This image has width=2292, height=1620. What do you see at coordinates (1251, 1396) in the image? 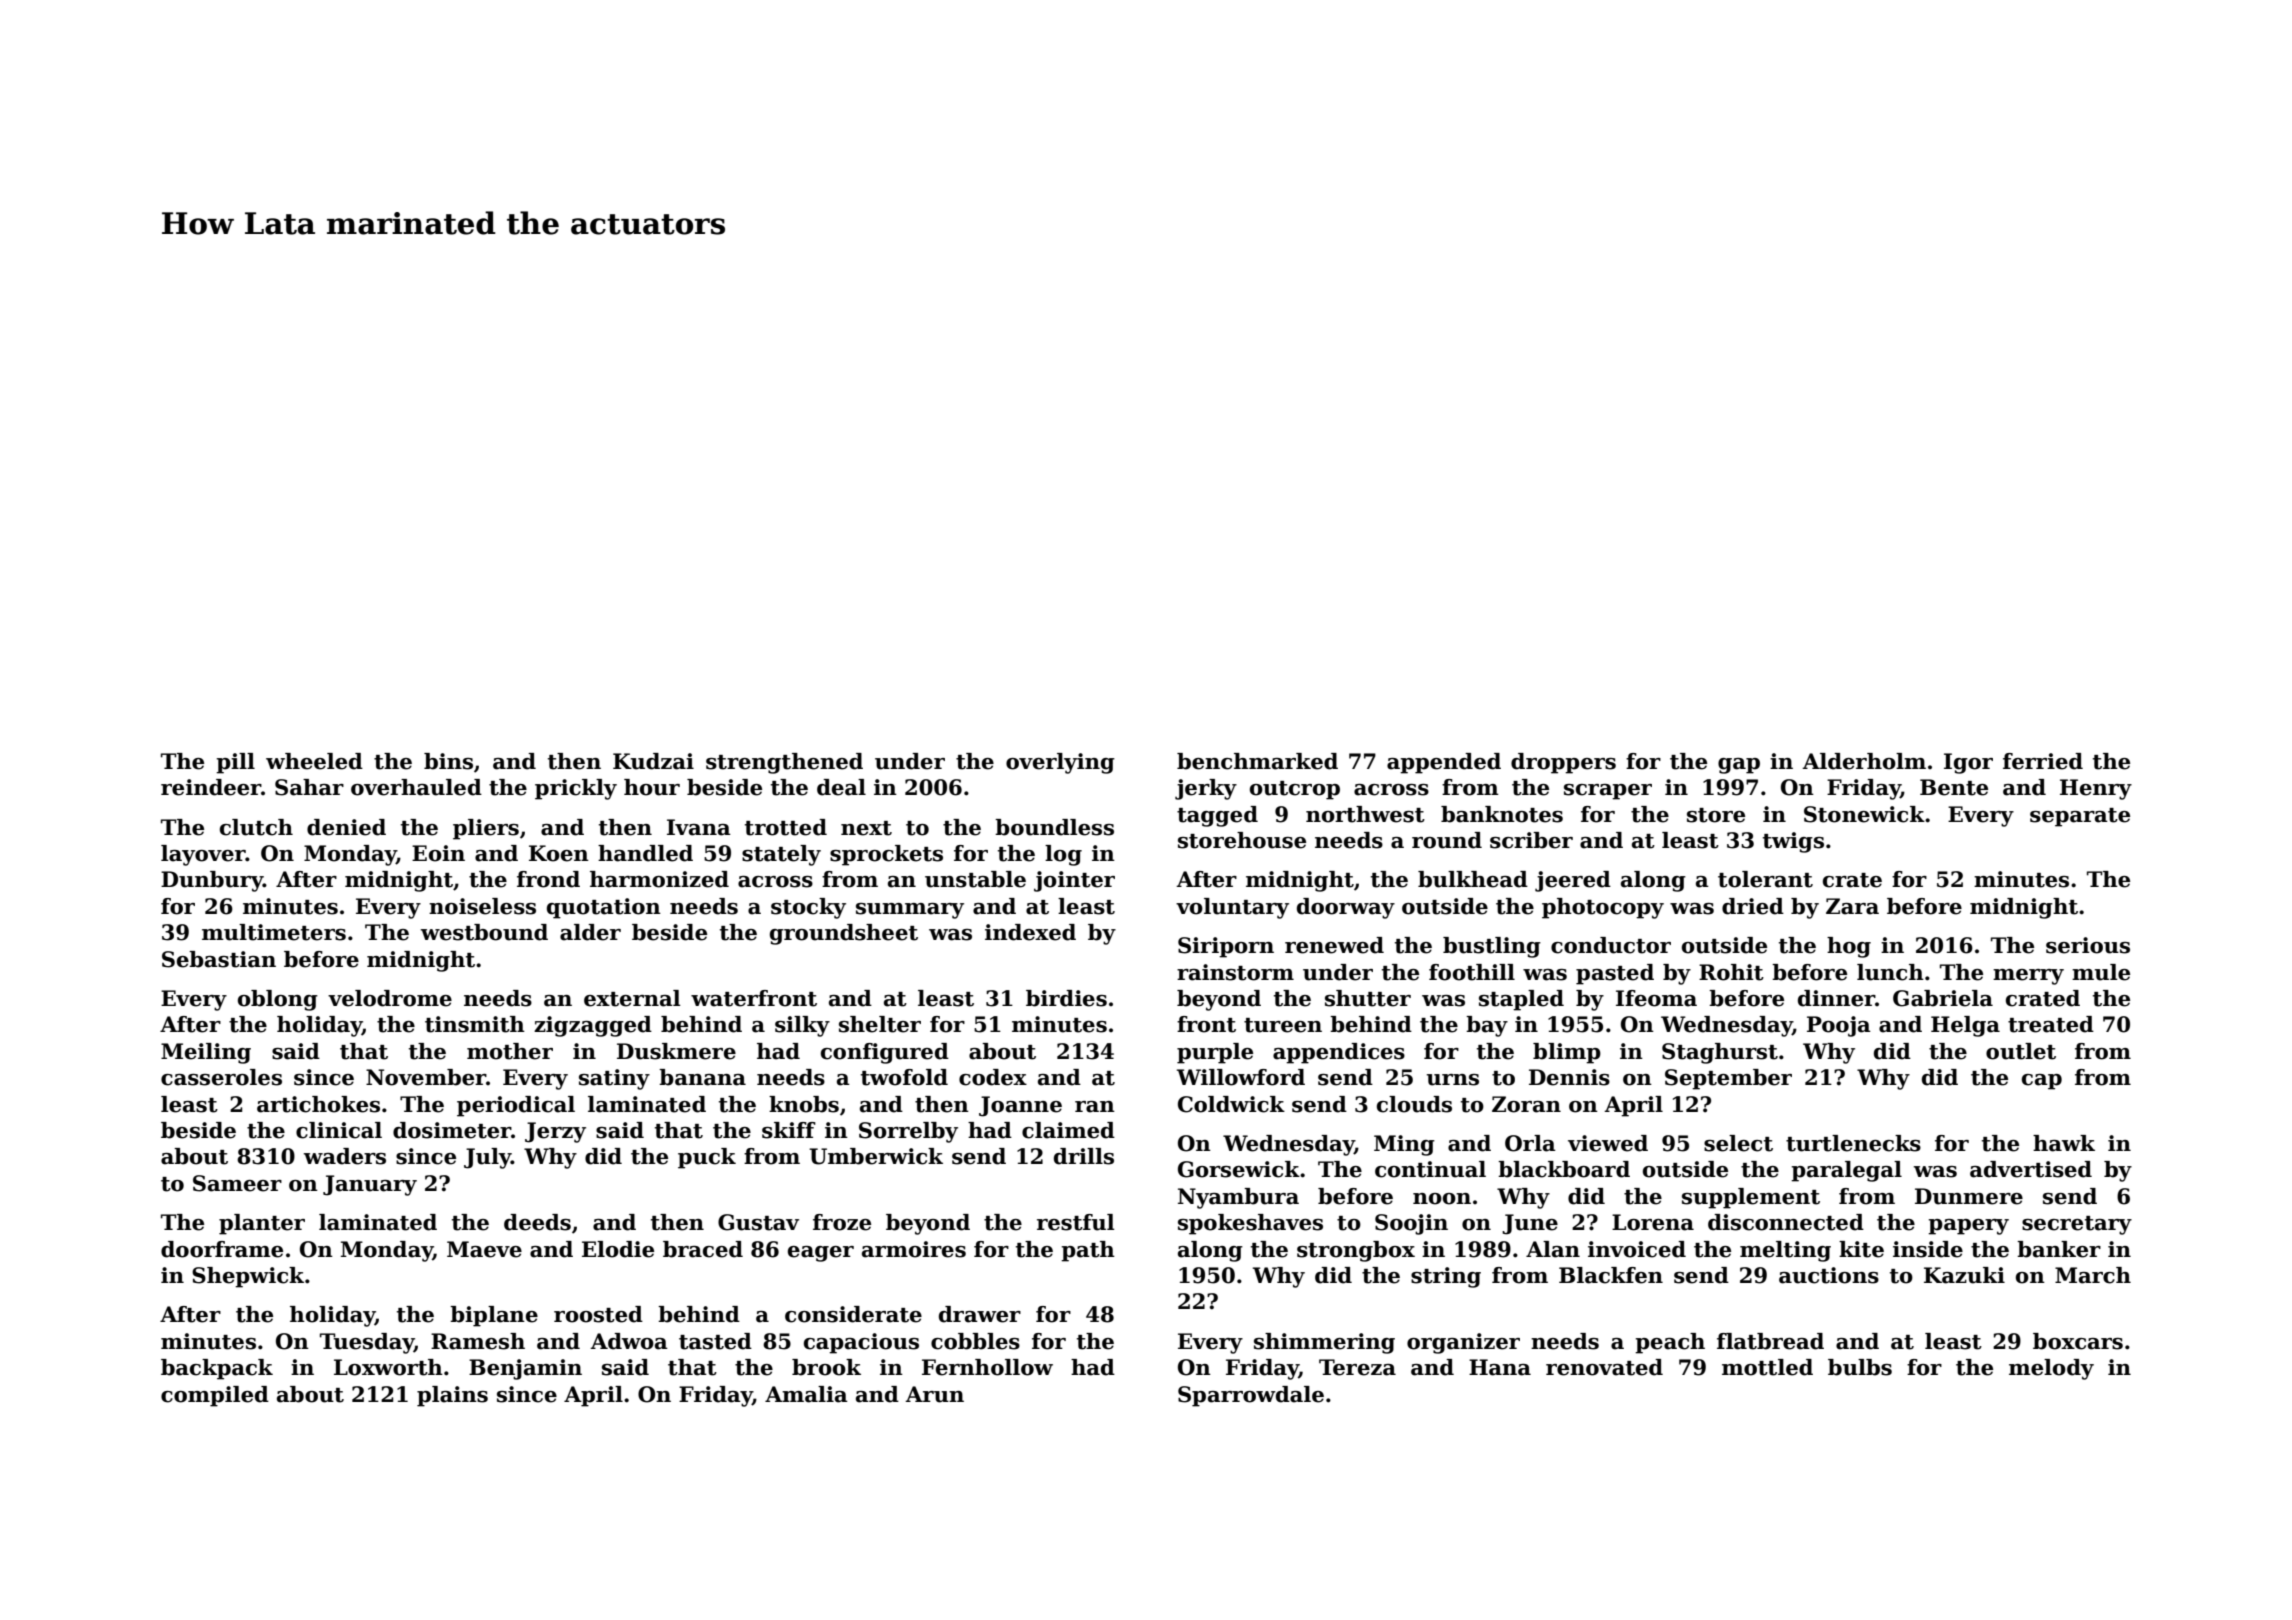
I see `Sparrowdale` at bounding box center [1251, 1396].
